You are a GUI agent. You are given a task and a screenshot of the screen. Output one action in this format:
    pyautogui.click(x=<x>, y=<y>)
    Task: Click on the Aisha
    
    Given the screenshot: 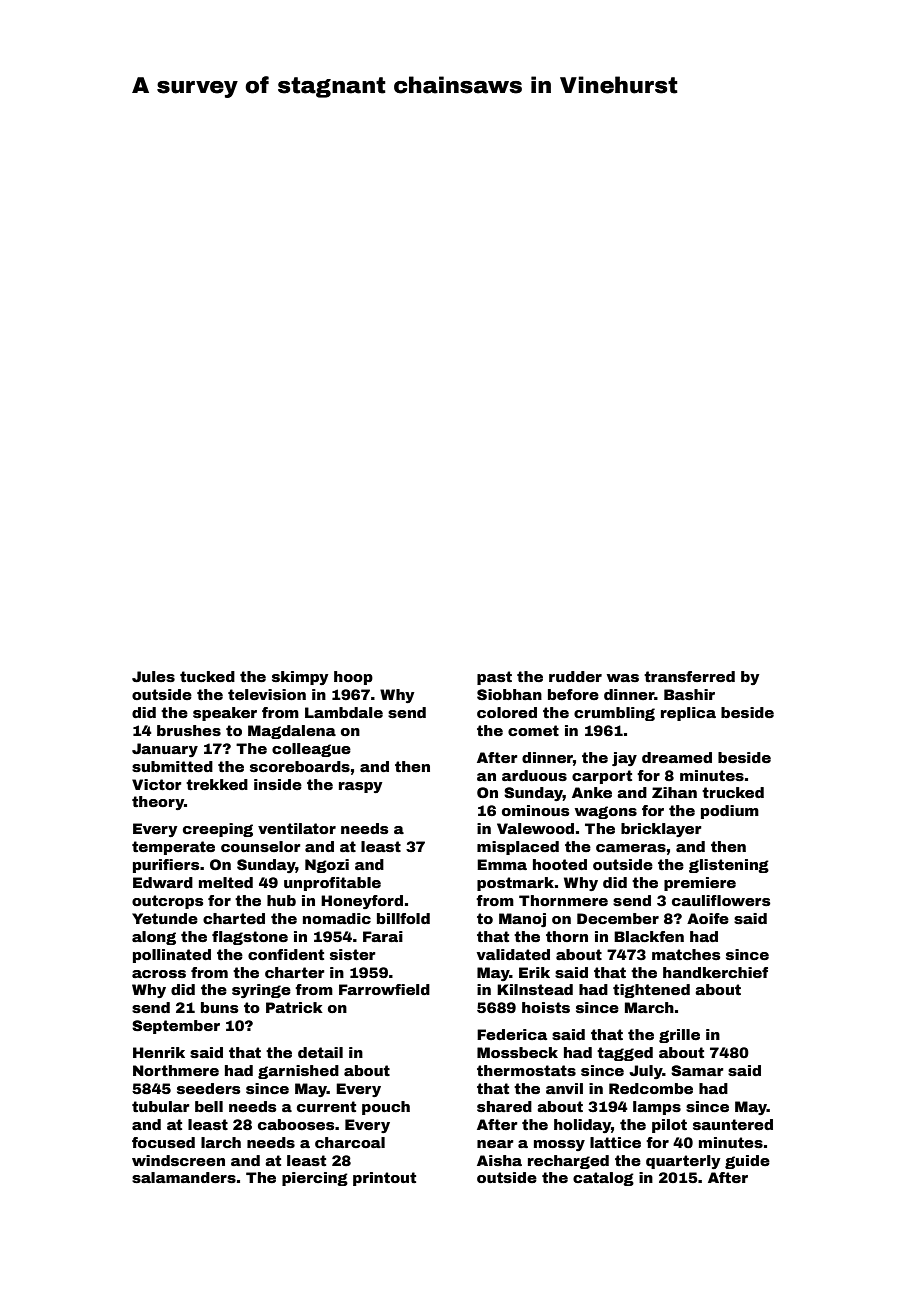 What is the action you would take?
    pyautogui.click(x=499, y=1160)
